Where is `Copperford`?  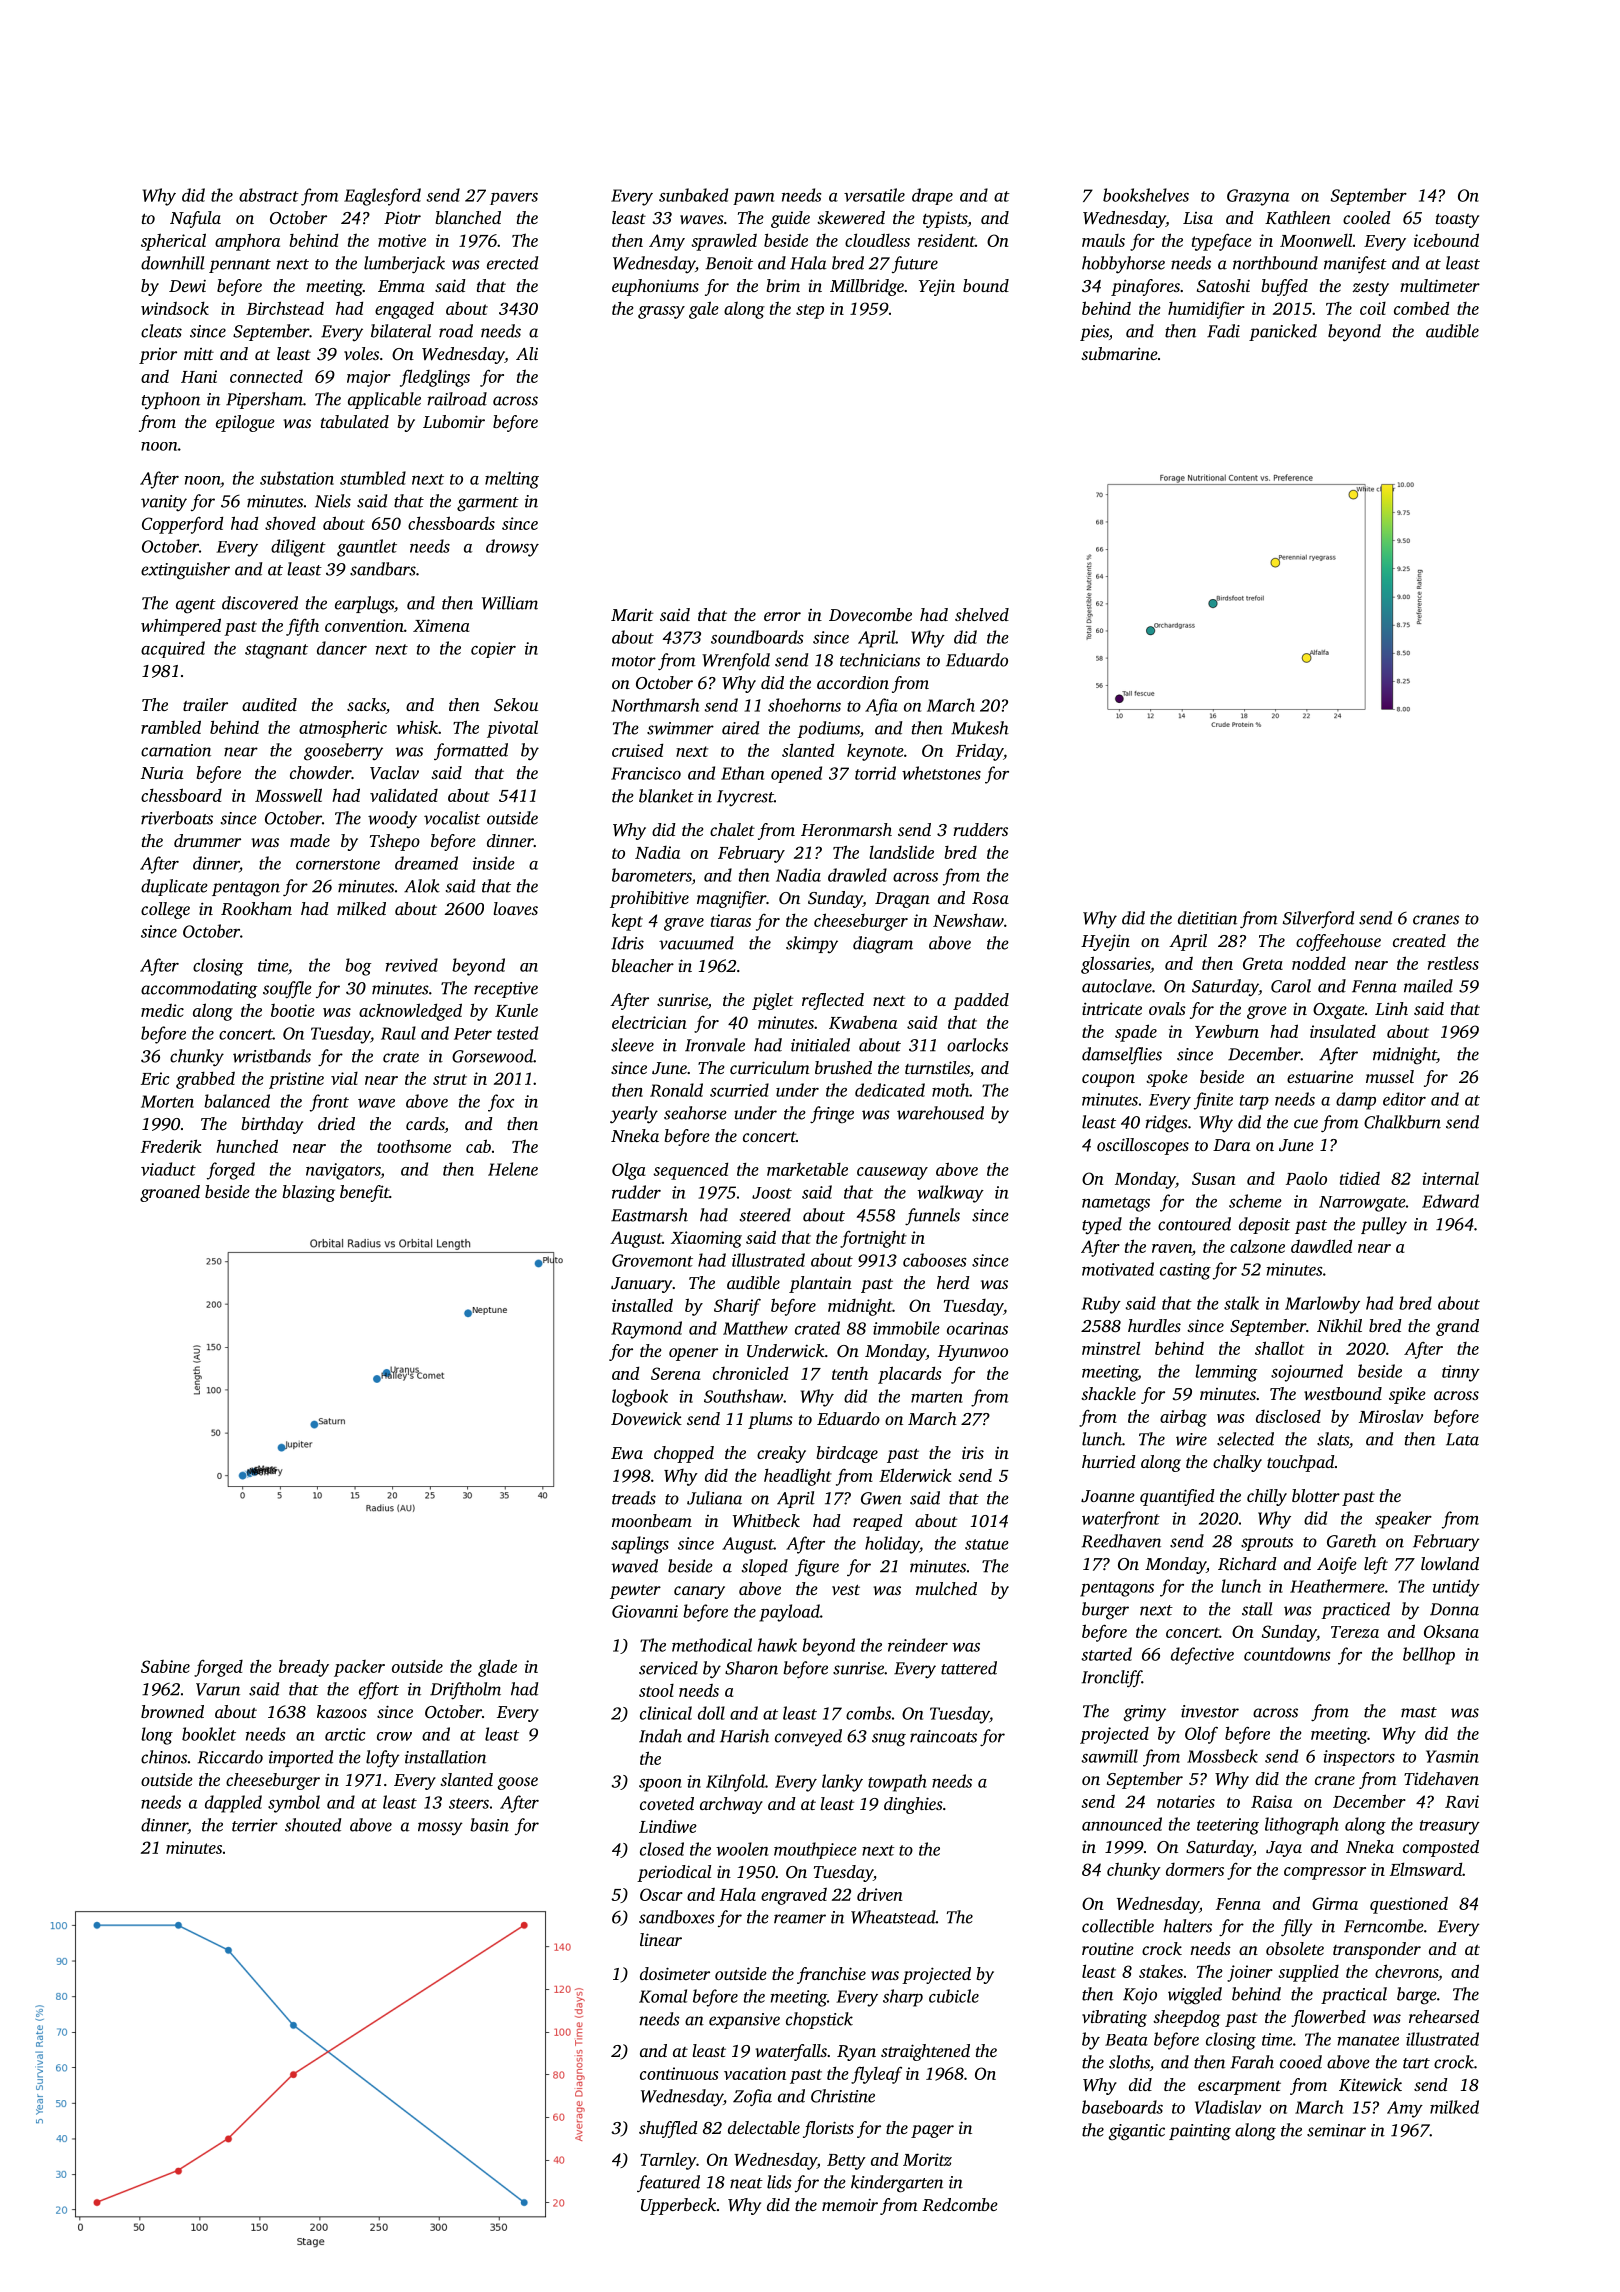 Copperford is located at coordinates (182, 525).
